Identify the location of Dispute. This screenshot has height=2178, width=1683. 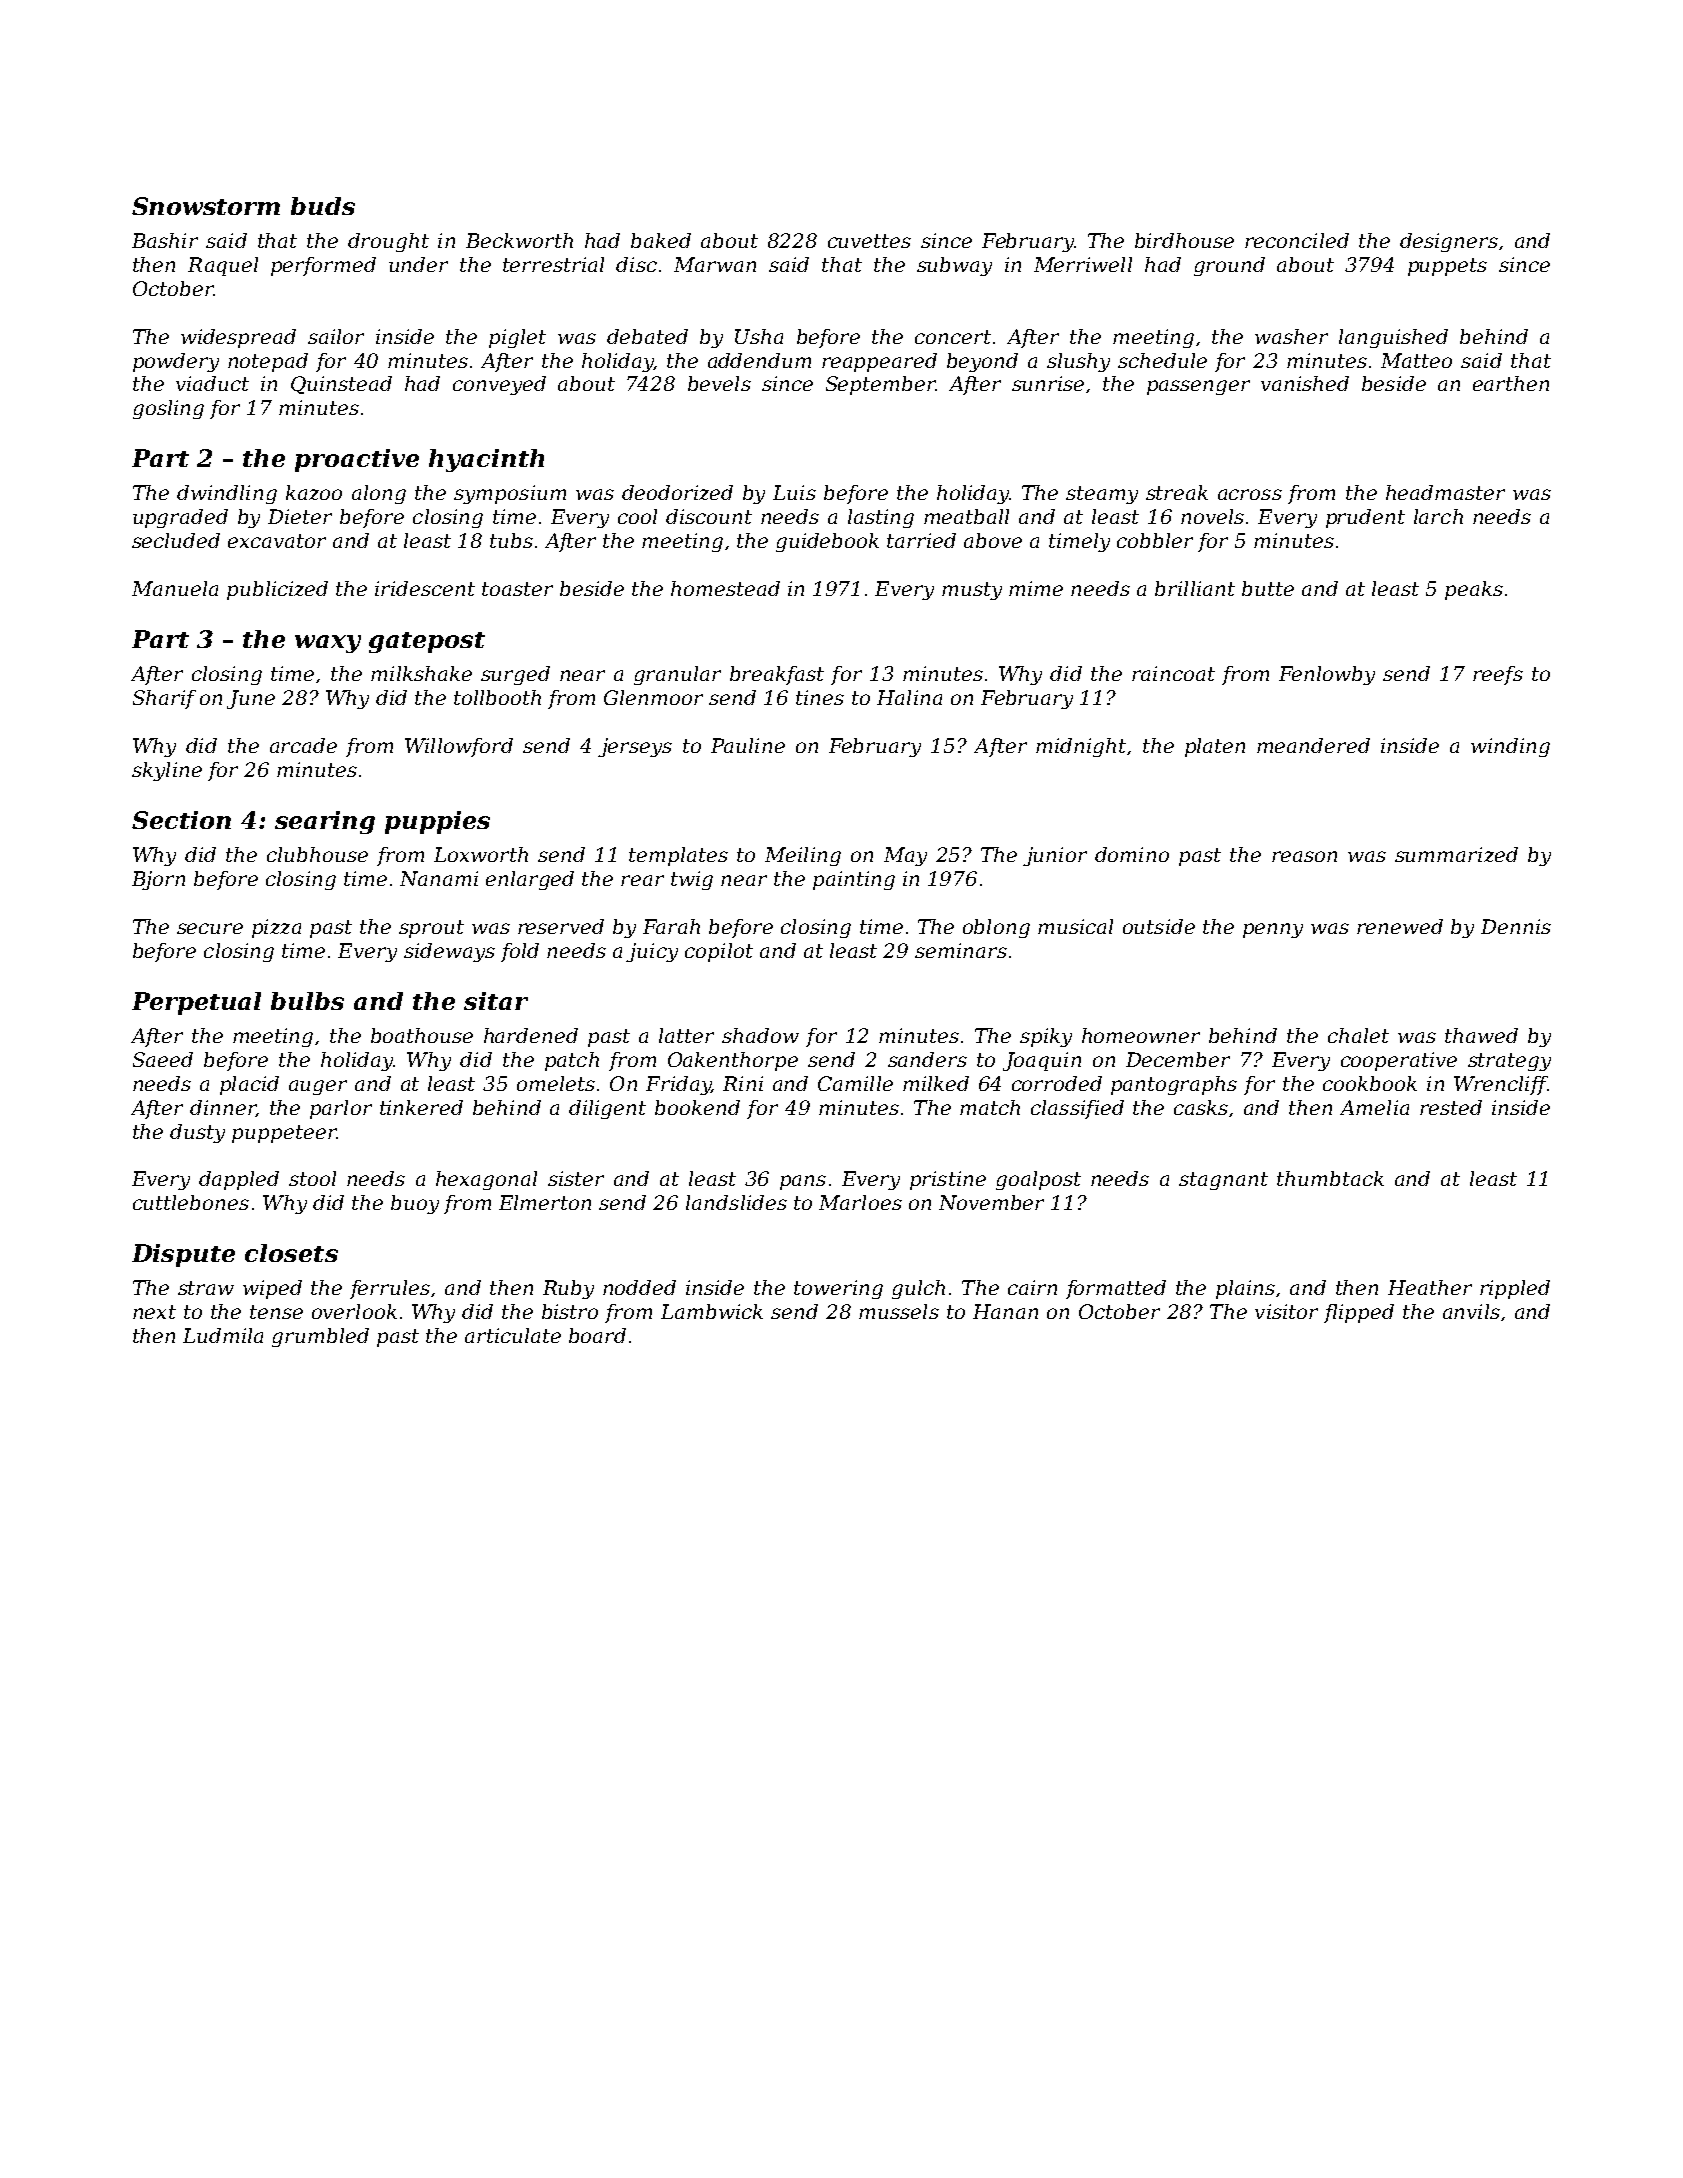
(183, 1255).
